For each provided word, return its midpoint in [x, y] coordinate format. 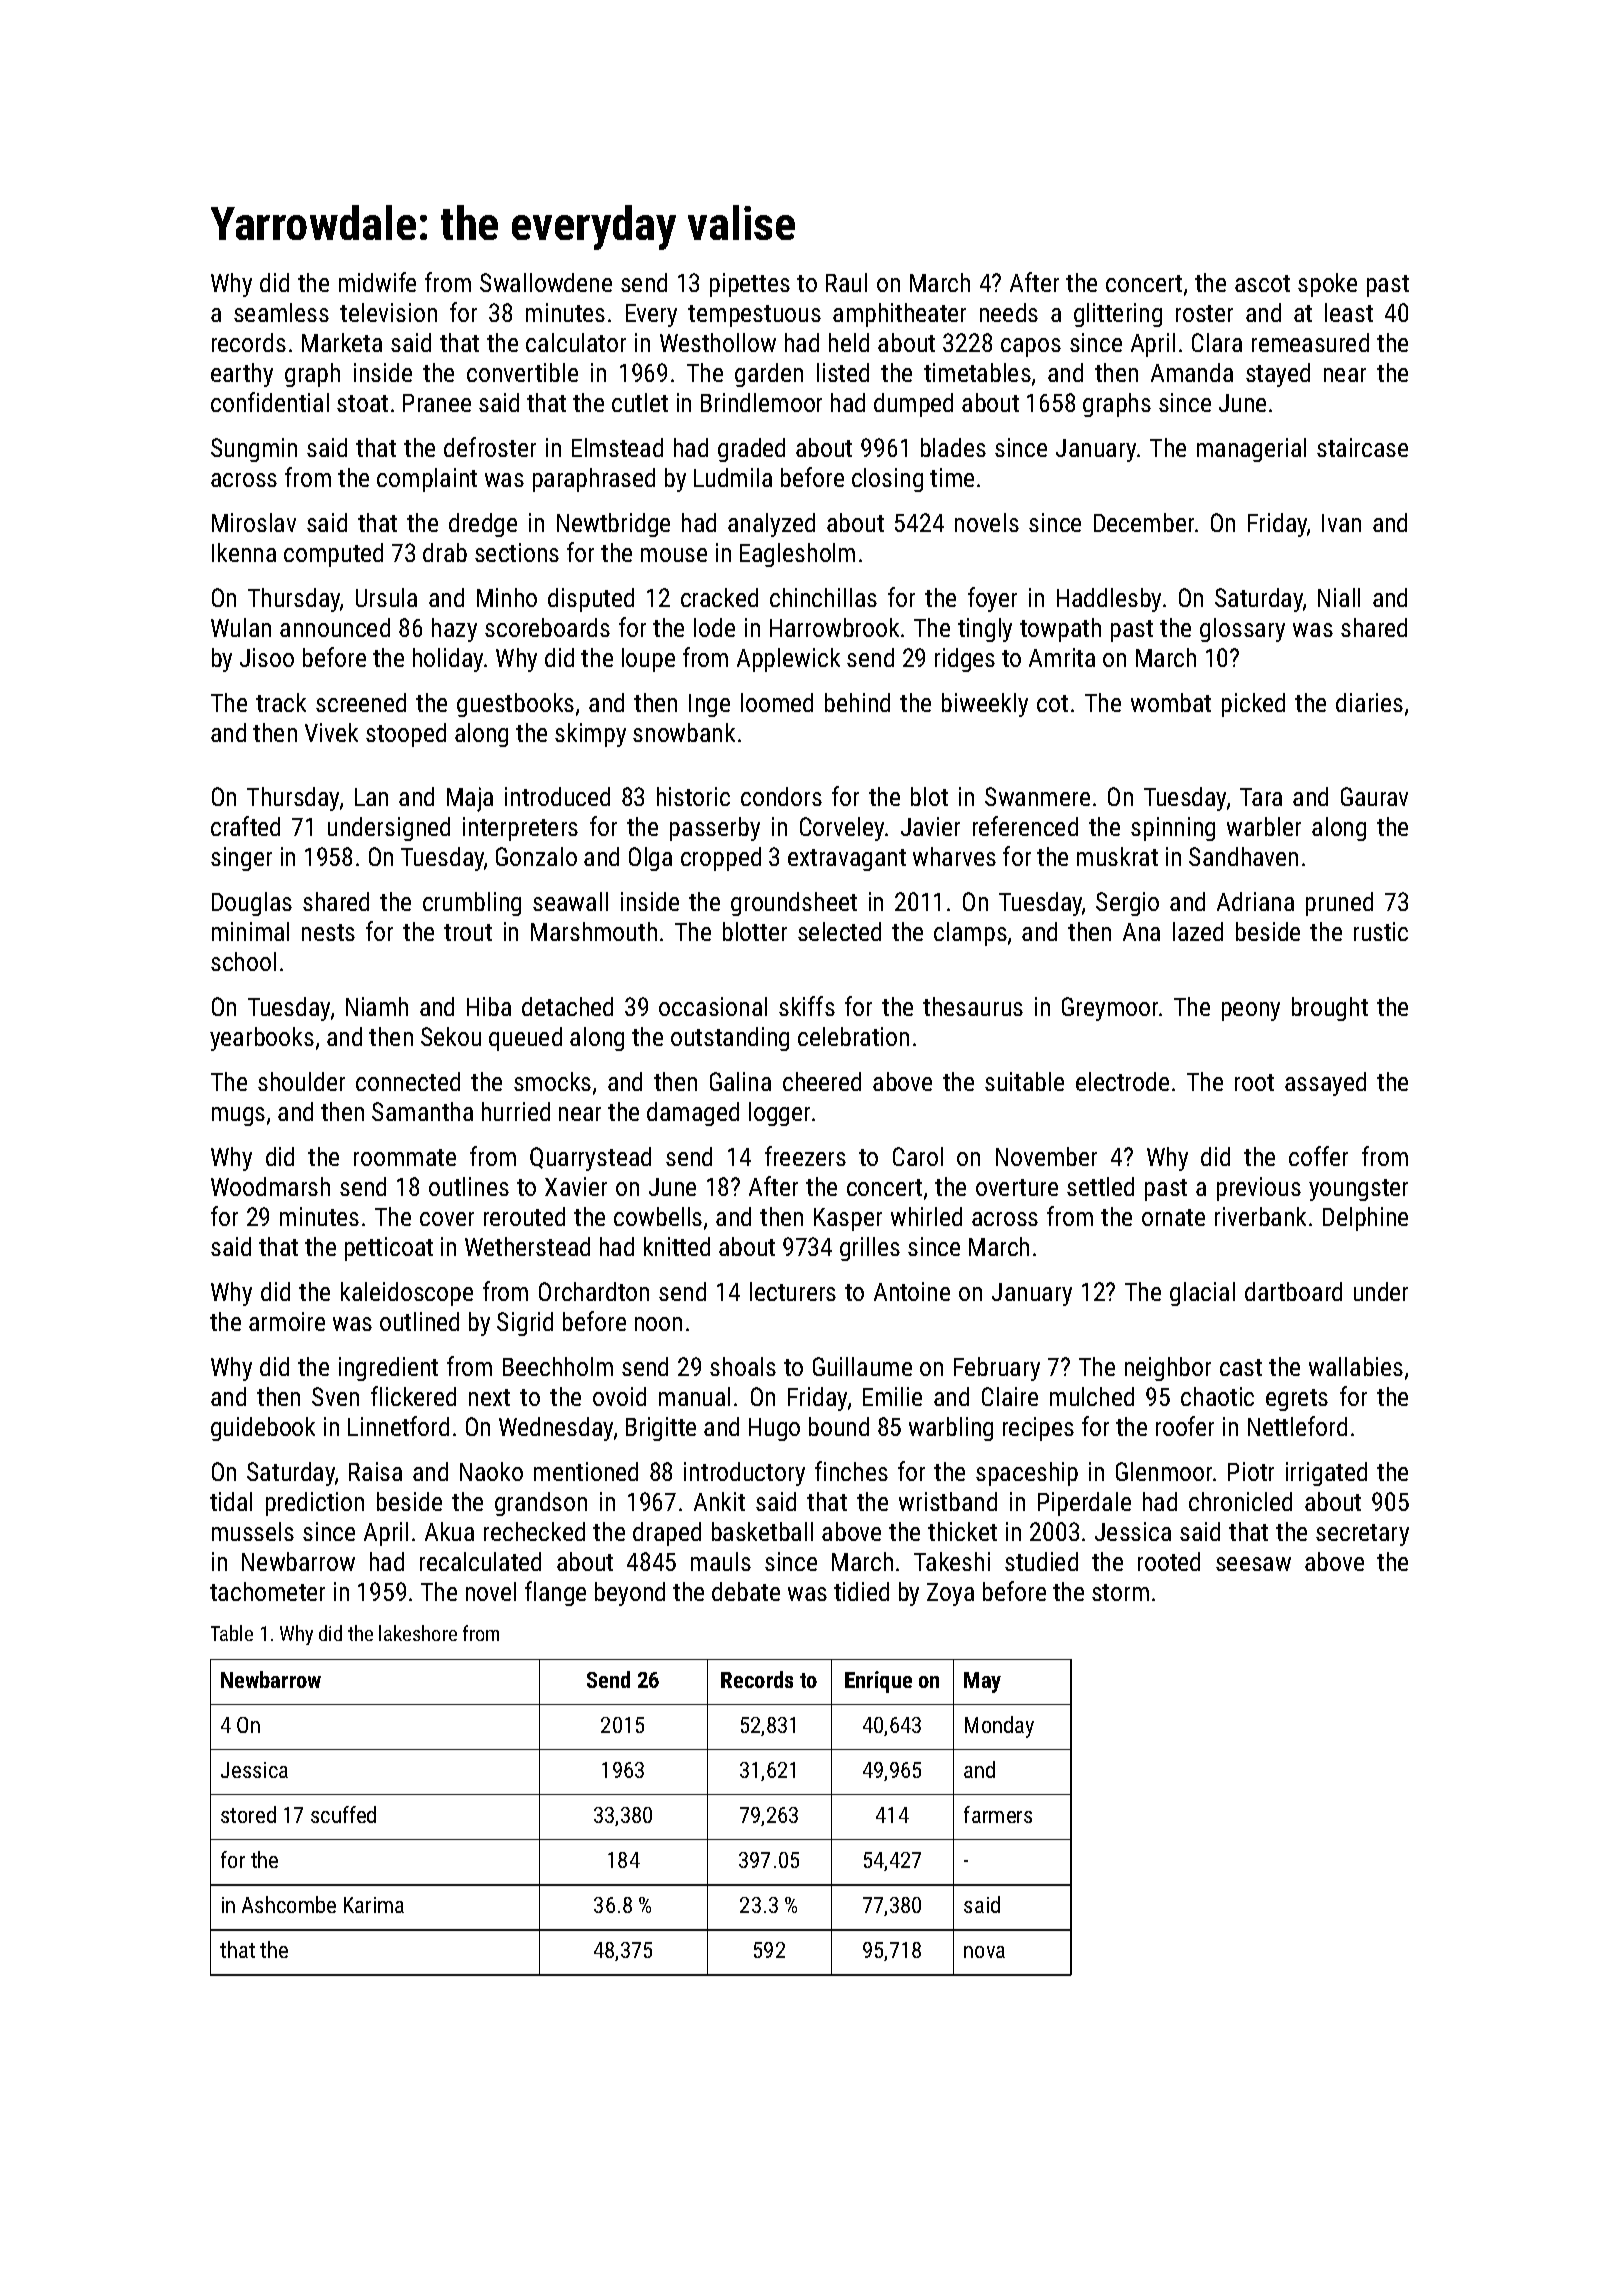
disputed [591, 600]
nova [984, 1952]
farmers [998, 1814]
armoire [287, 1321]
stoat [362, 403]
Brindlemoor [761, 402]
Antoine [912, 1291]
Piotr [1251, 1471]
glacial [1202, 1294]
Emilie [892, 1396]
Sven [335, 1396]
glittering [1118, 315]
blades [953, 447]
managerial [1251, 450]
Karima [374, 1905]
